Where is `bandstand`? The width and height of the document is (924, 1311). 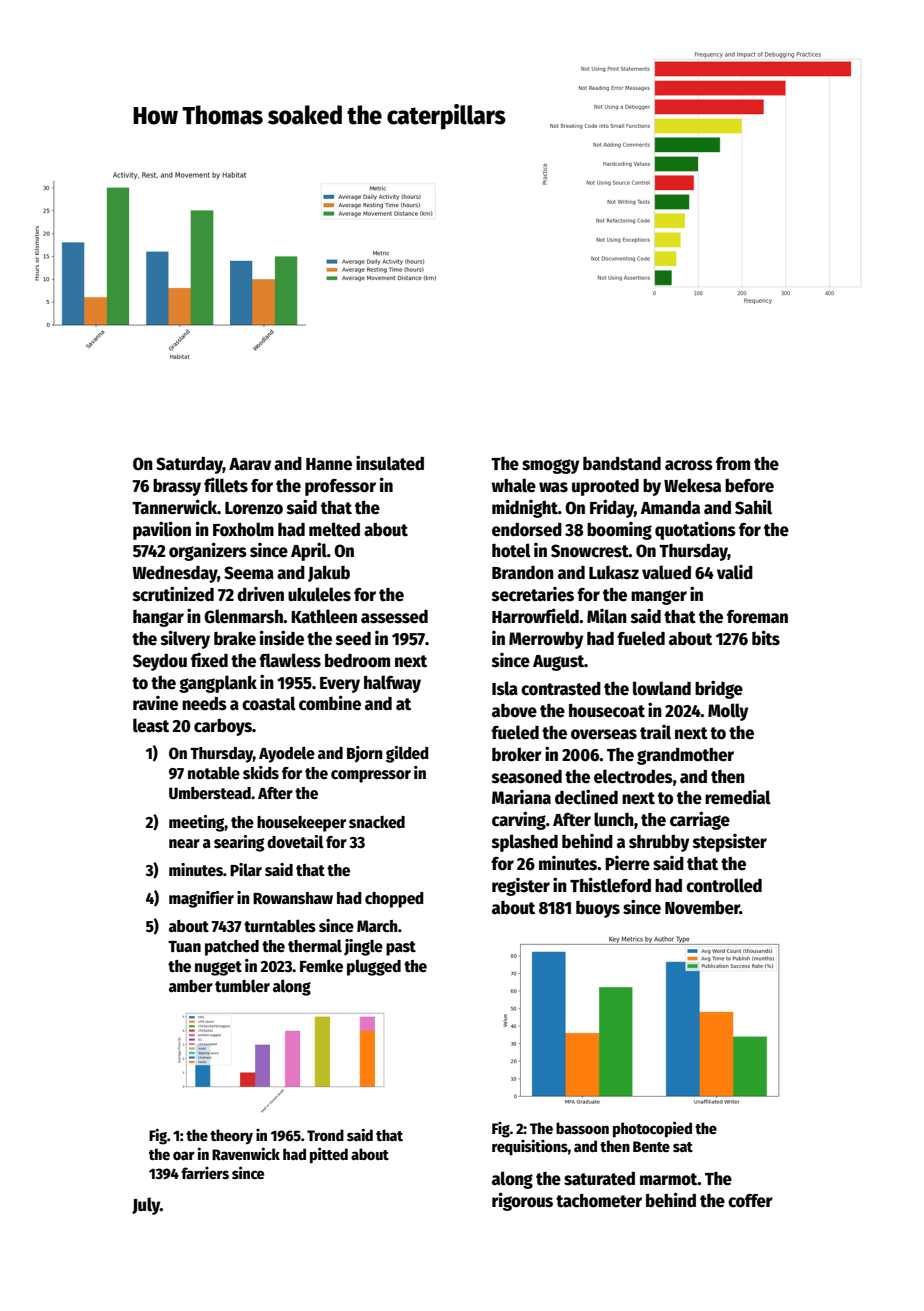 bandstand is located at coordinates (622, 464).
